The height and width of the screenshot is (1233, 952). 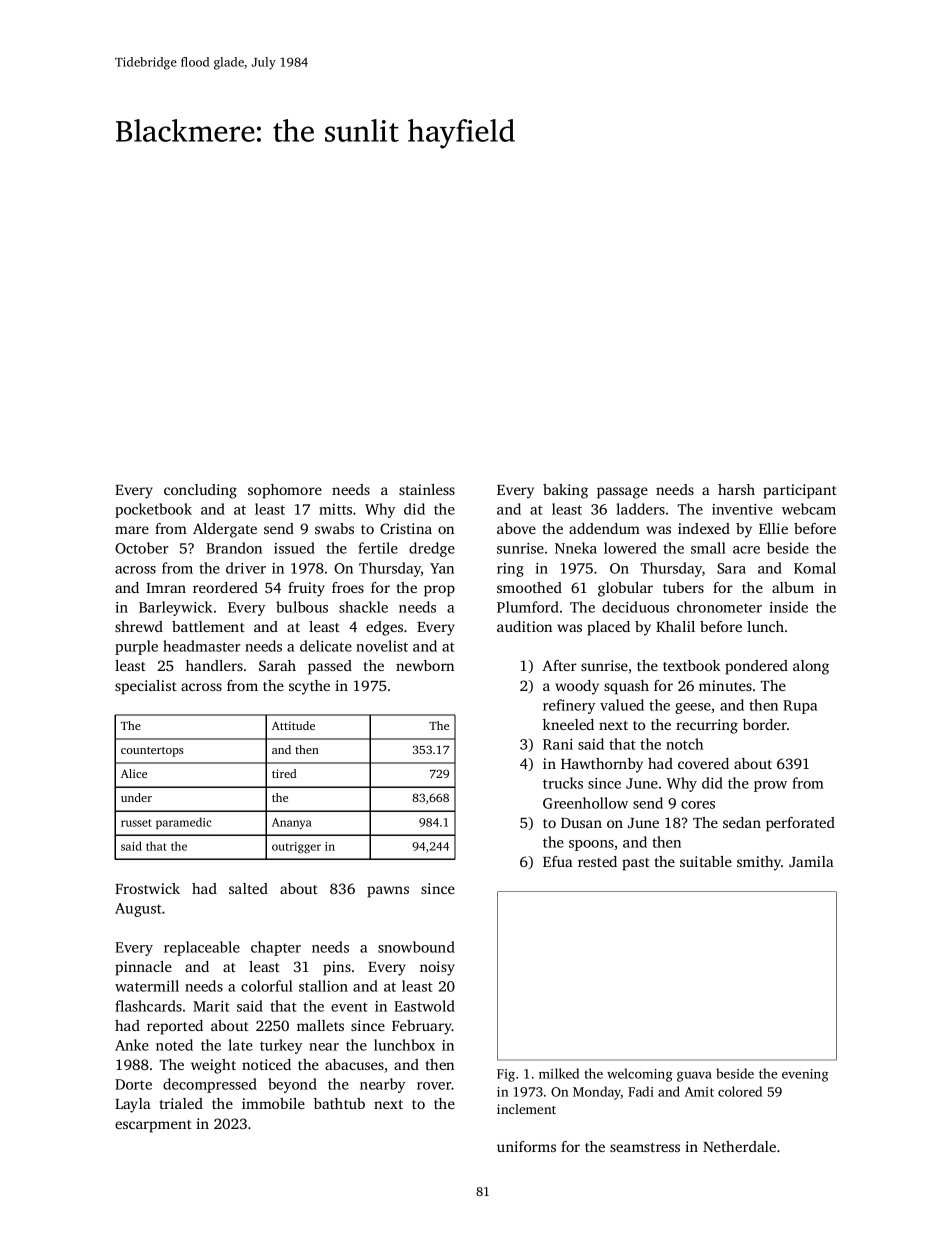 What do you see at coordinates (770, 786) in the screenshot?
I see `prow` at bounding box center [770, 786].
